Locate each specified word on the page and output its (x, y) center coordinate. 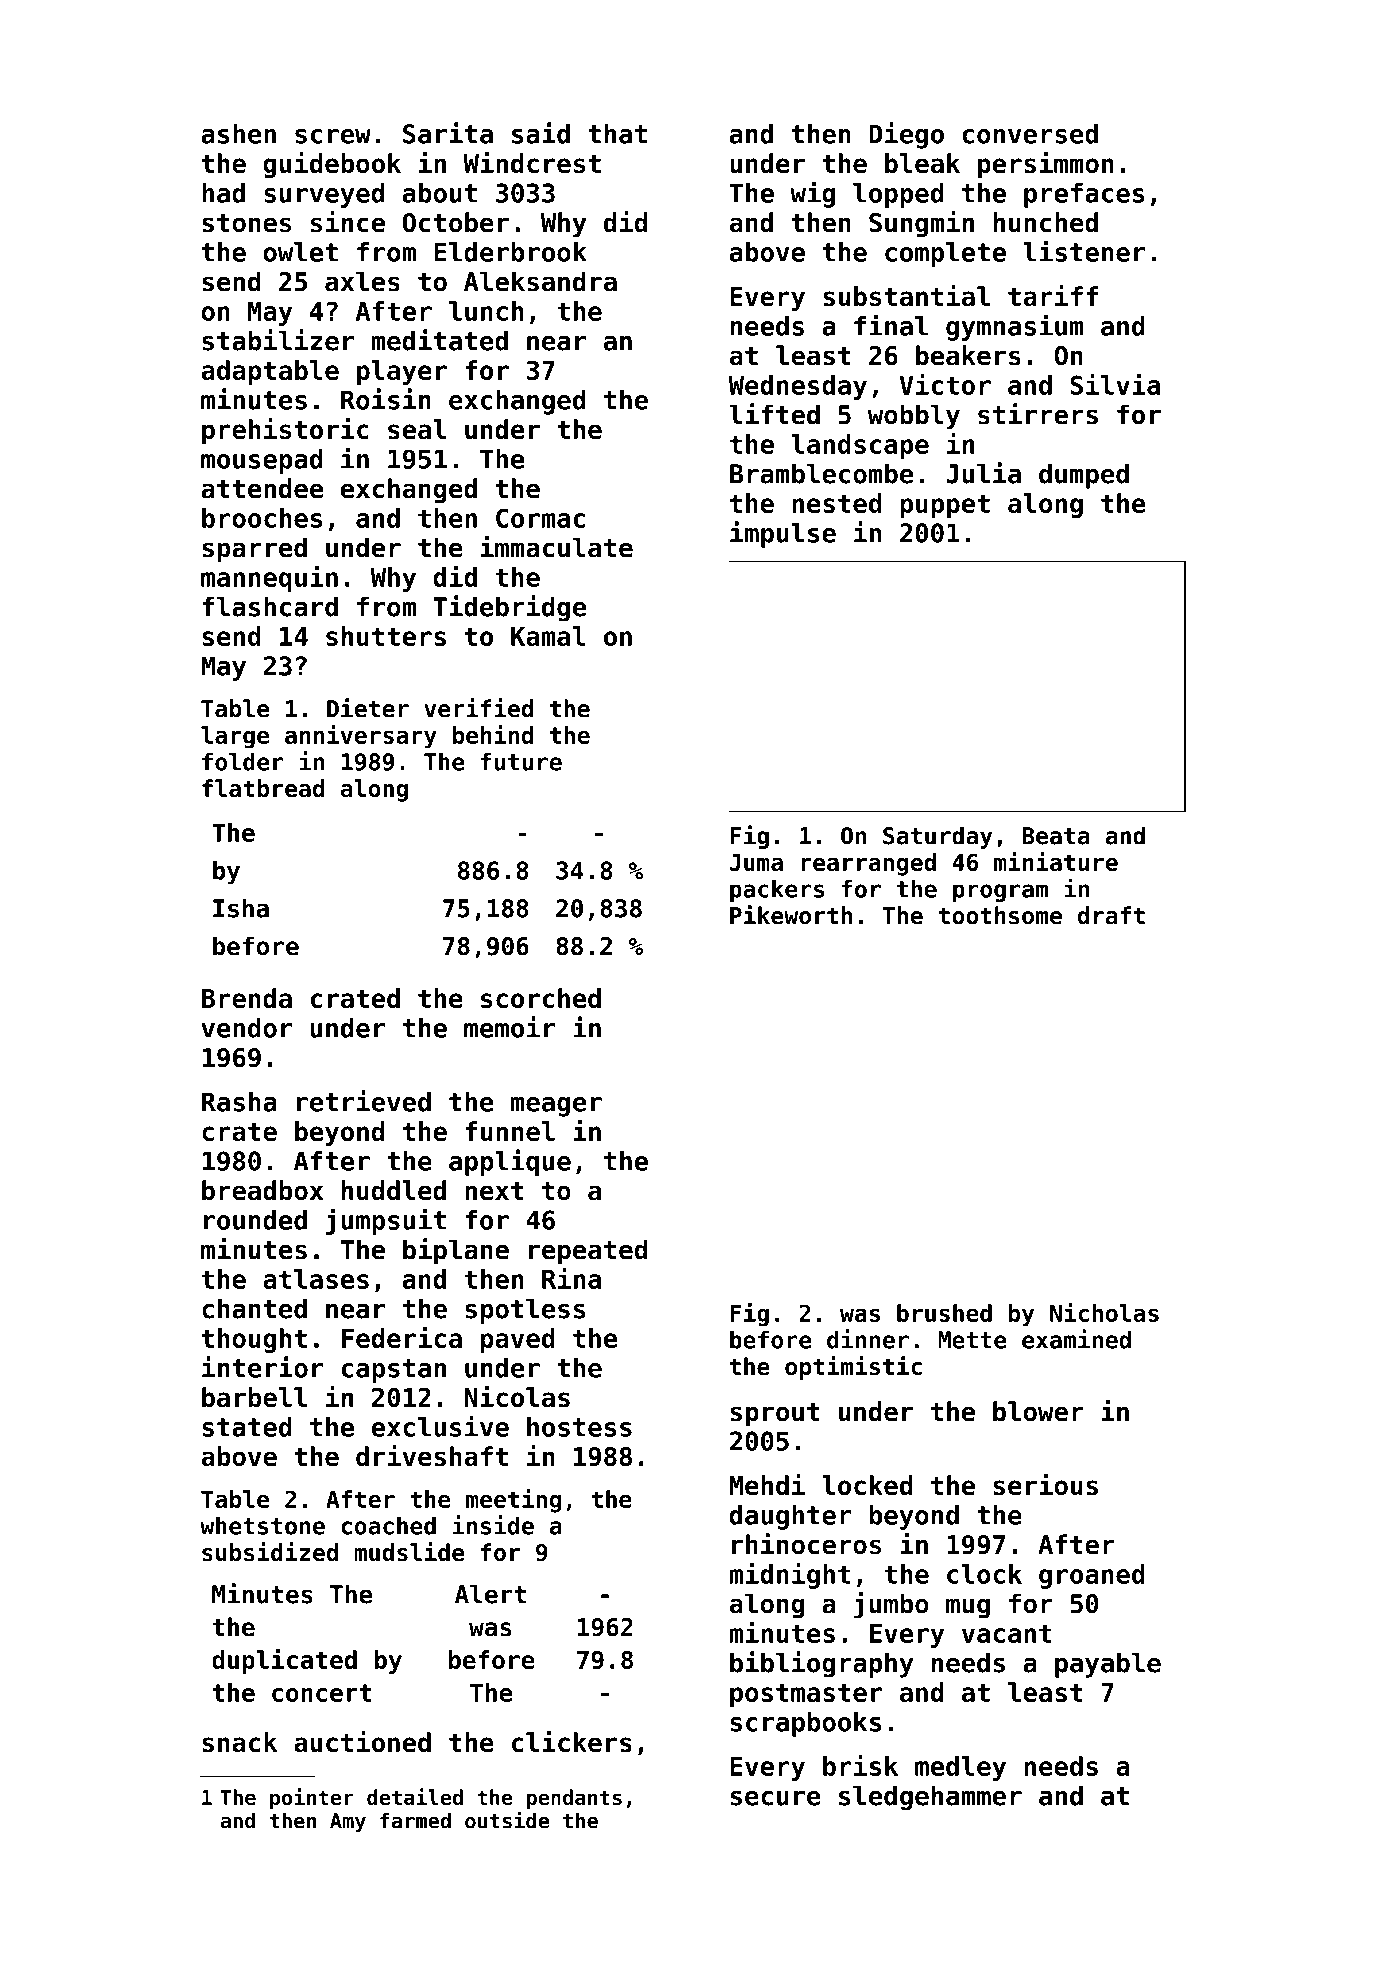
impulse (783, 534)
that (617, 134)
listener (1084, 251)
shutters (386, 636)
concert (321, 1693)
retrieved (364, 1101)
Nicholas (1104, 1312)
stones (246, 223)
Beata (1056, 836)
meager (556, 1107)
